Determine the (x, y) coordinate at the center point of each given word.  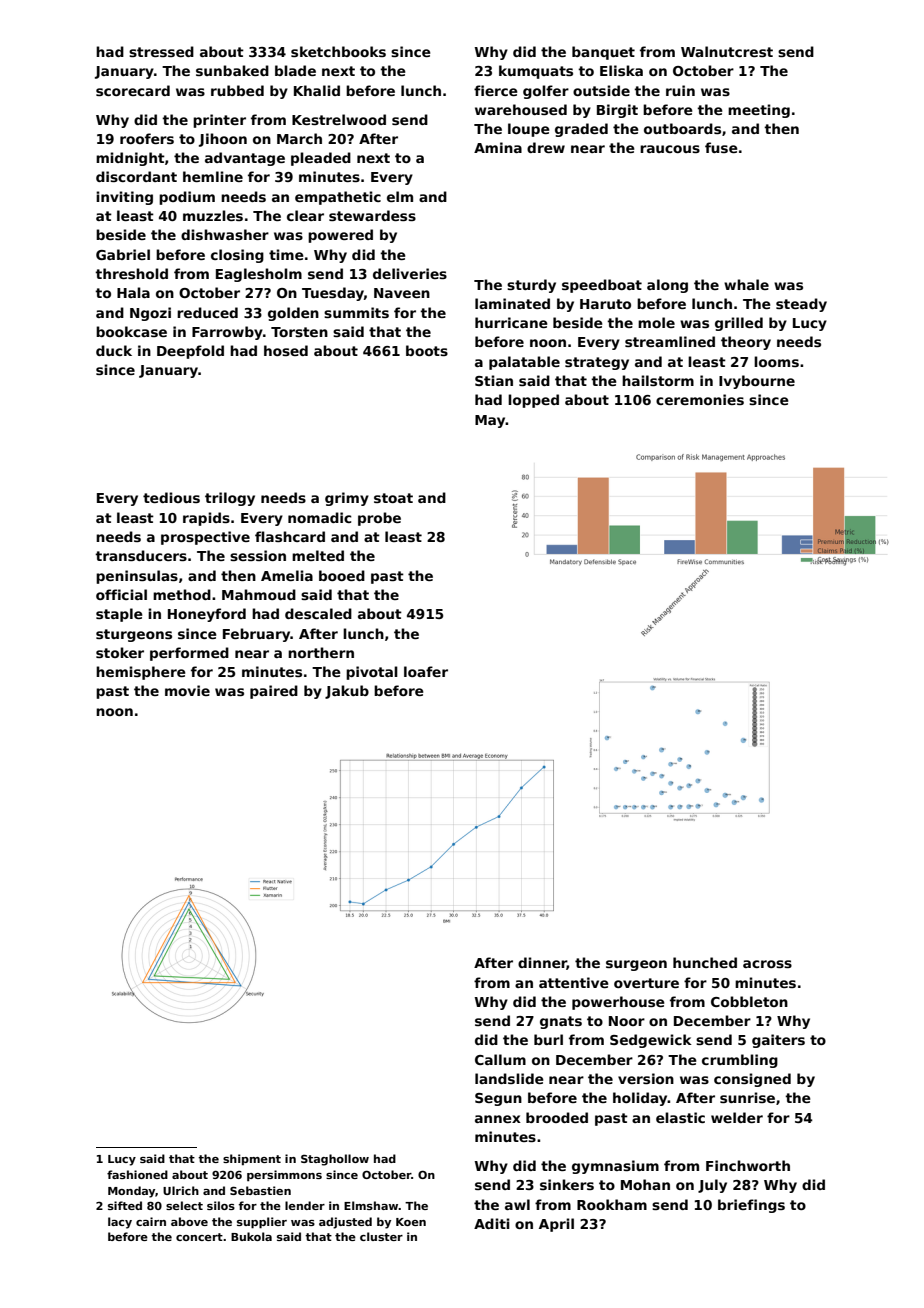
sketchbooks (338, 51)
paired (274, 692)
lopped (533, 401)
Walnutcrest (727, 51)
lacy (120, 1223)
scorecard (133, 90)
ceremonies (700, 399)
